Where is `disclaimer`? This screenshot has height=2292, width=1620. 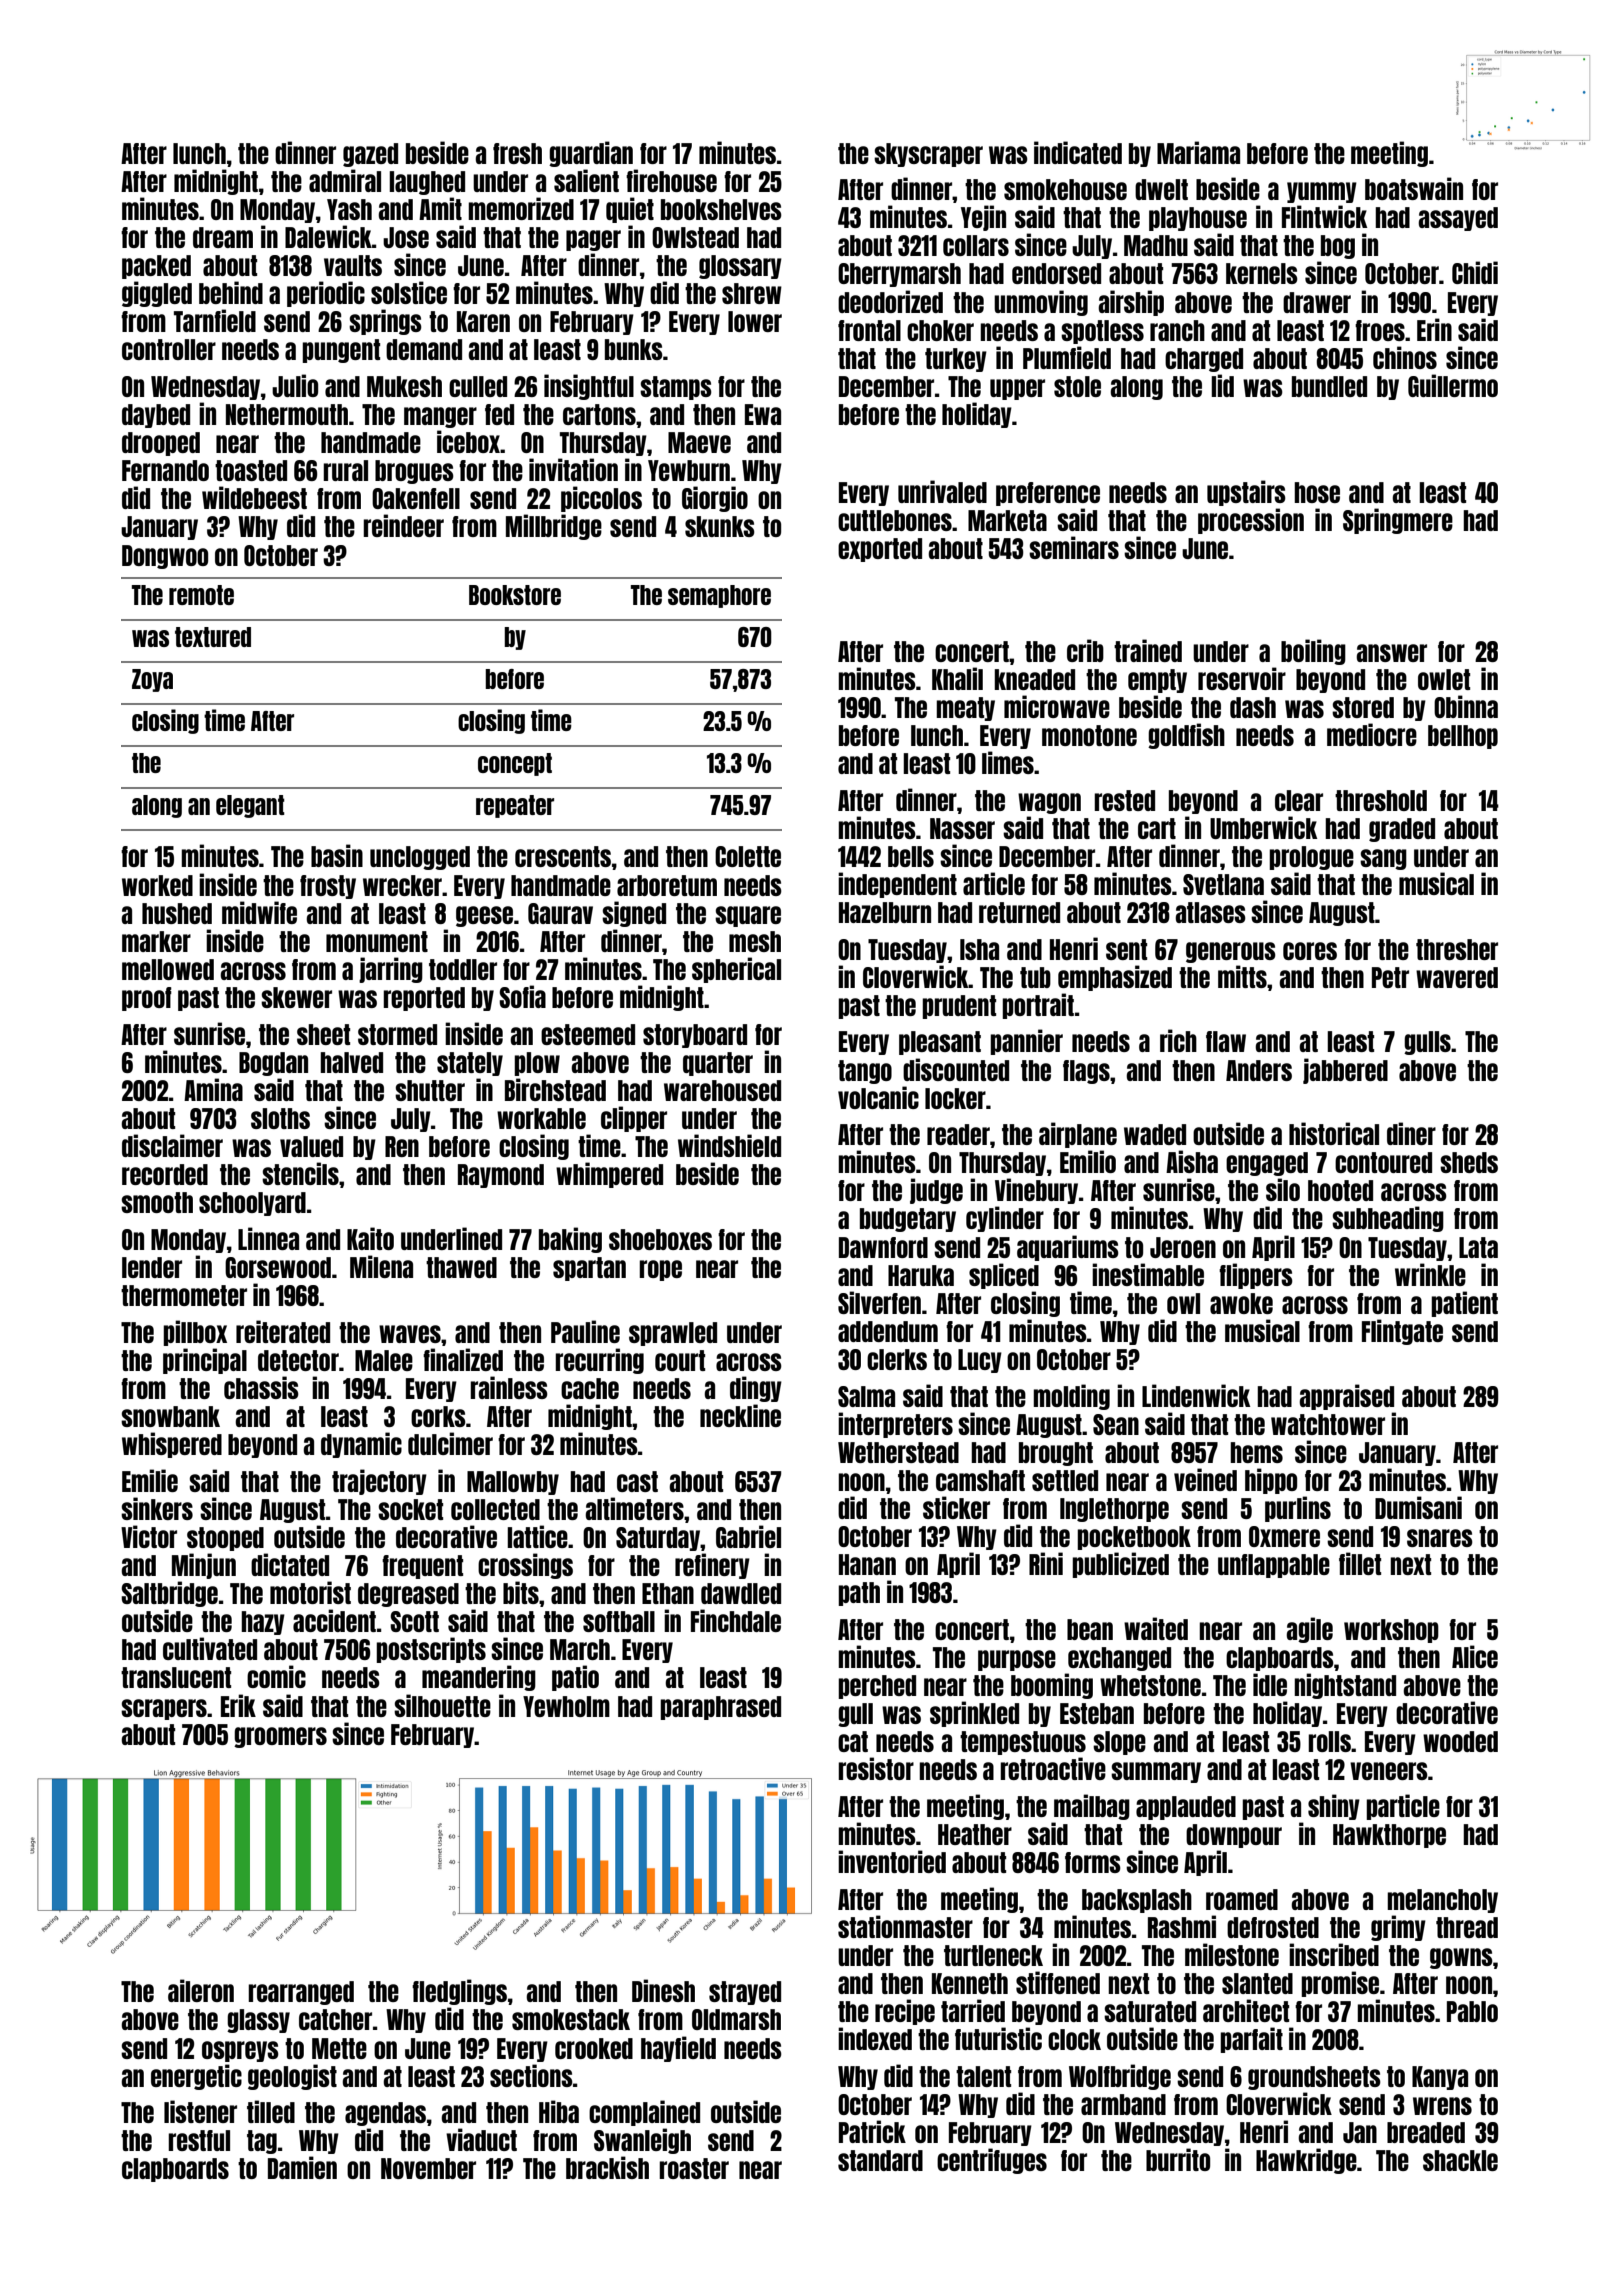 disclaimer is located at coordinates (172, 1145).
